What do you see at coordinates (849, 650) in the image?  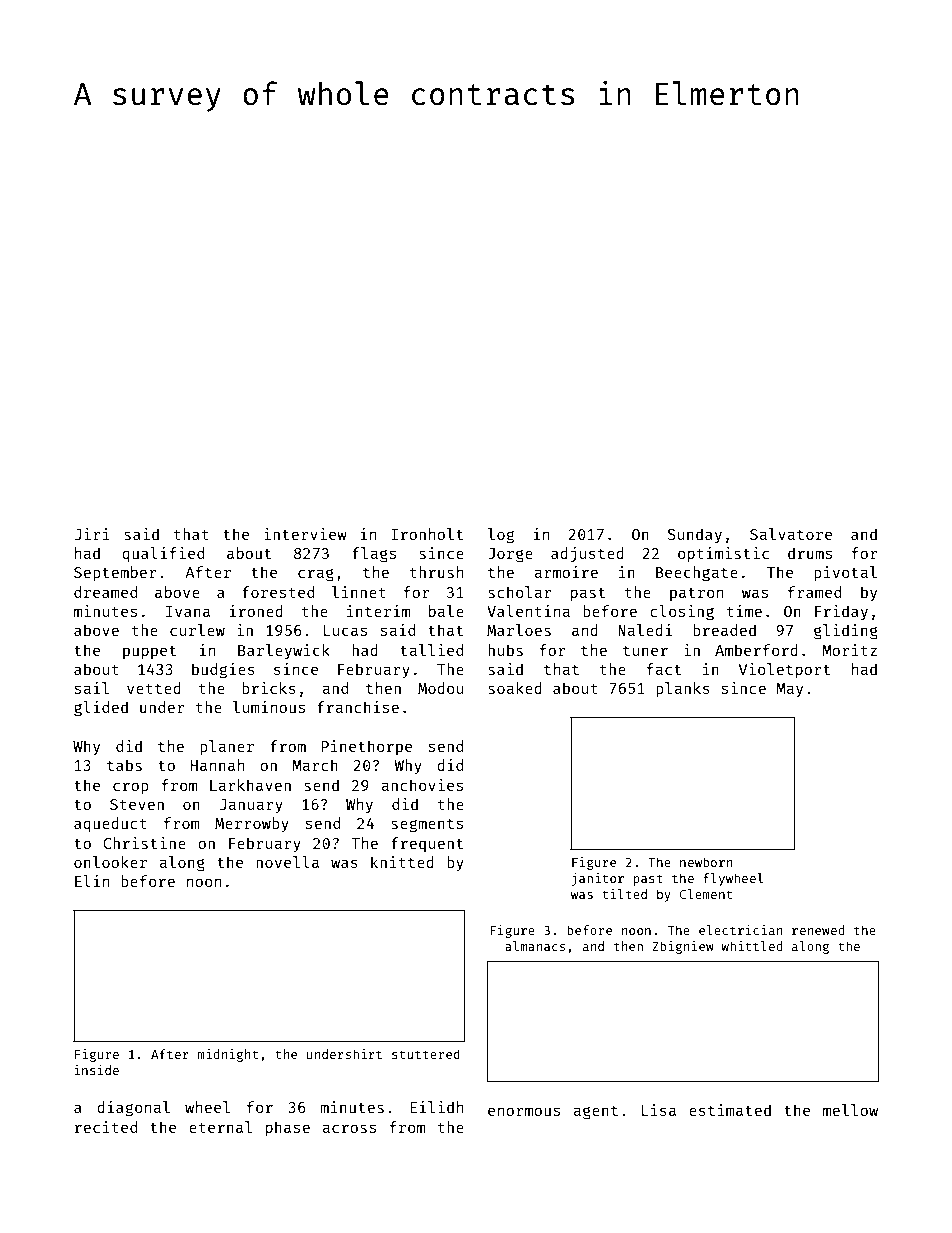 I see `Moritz` at bounding box center [849, 650].
